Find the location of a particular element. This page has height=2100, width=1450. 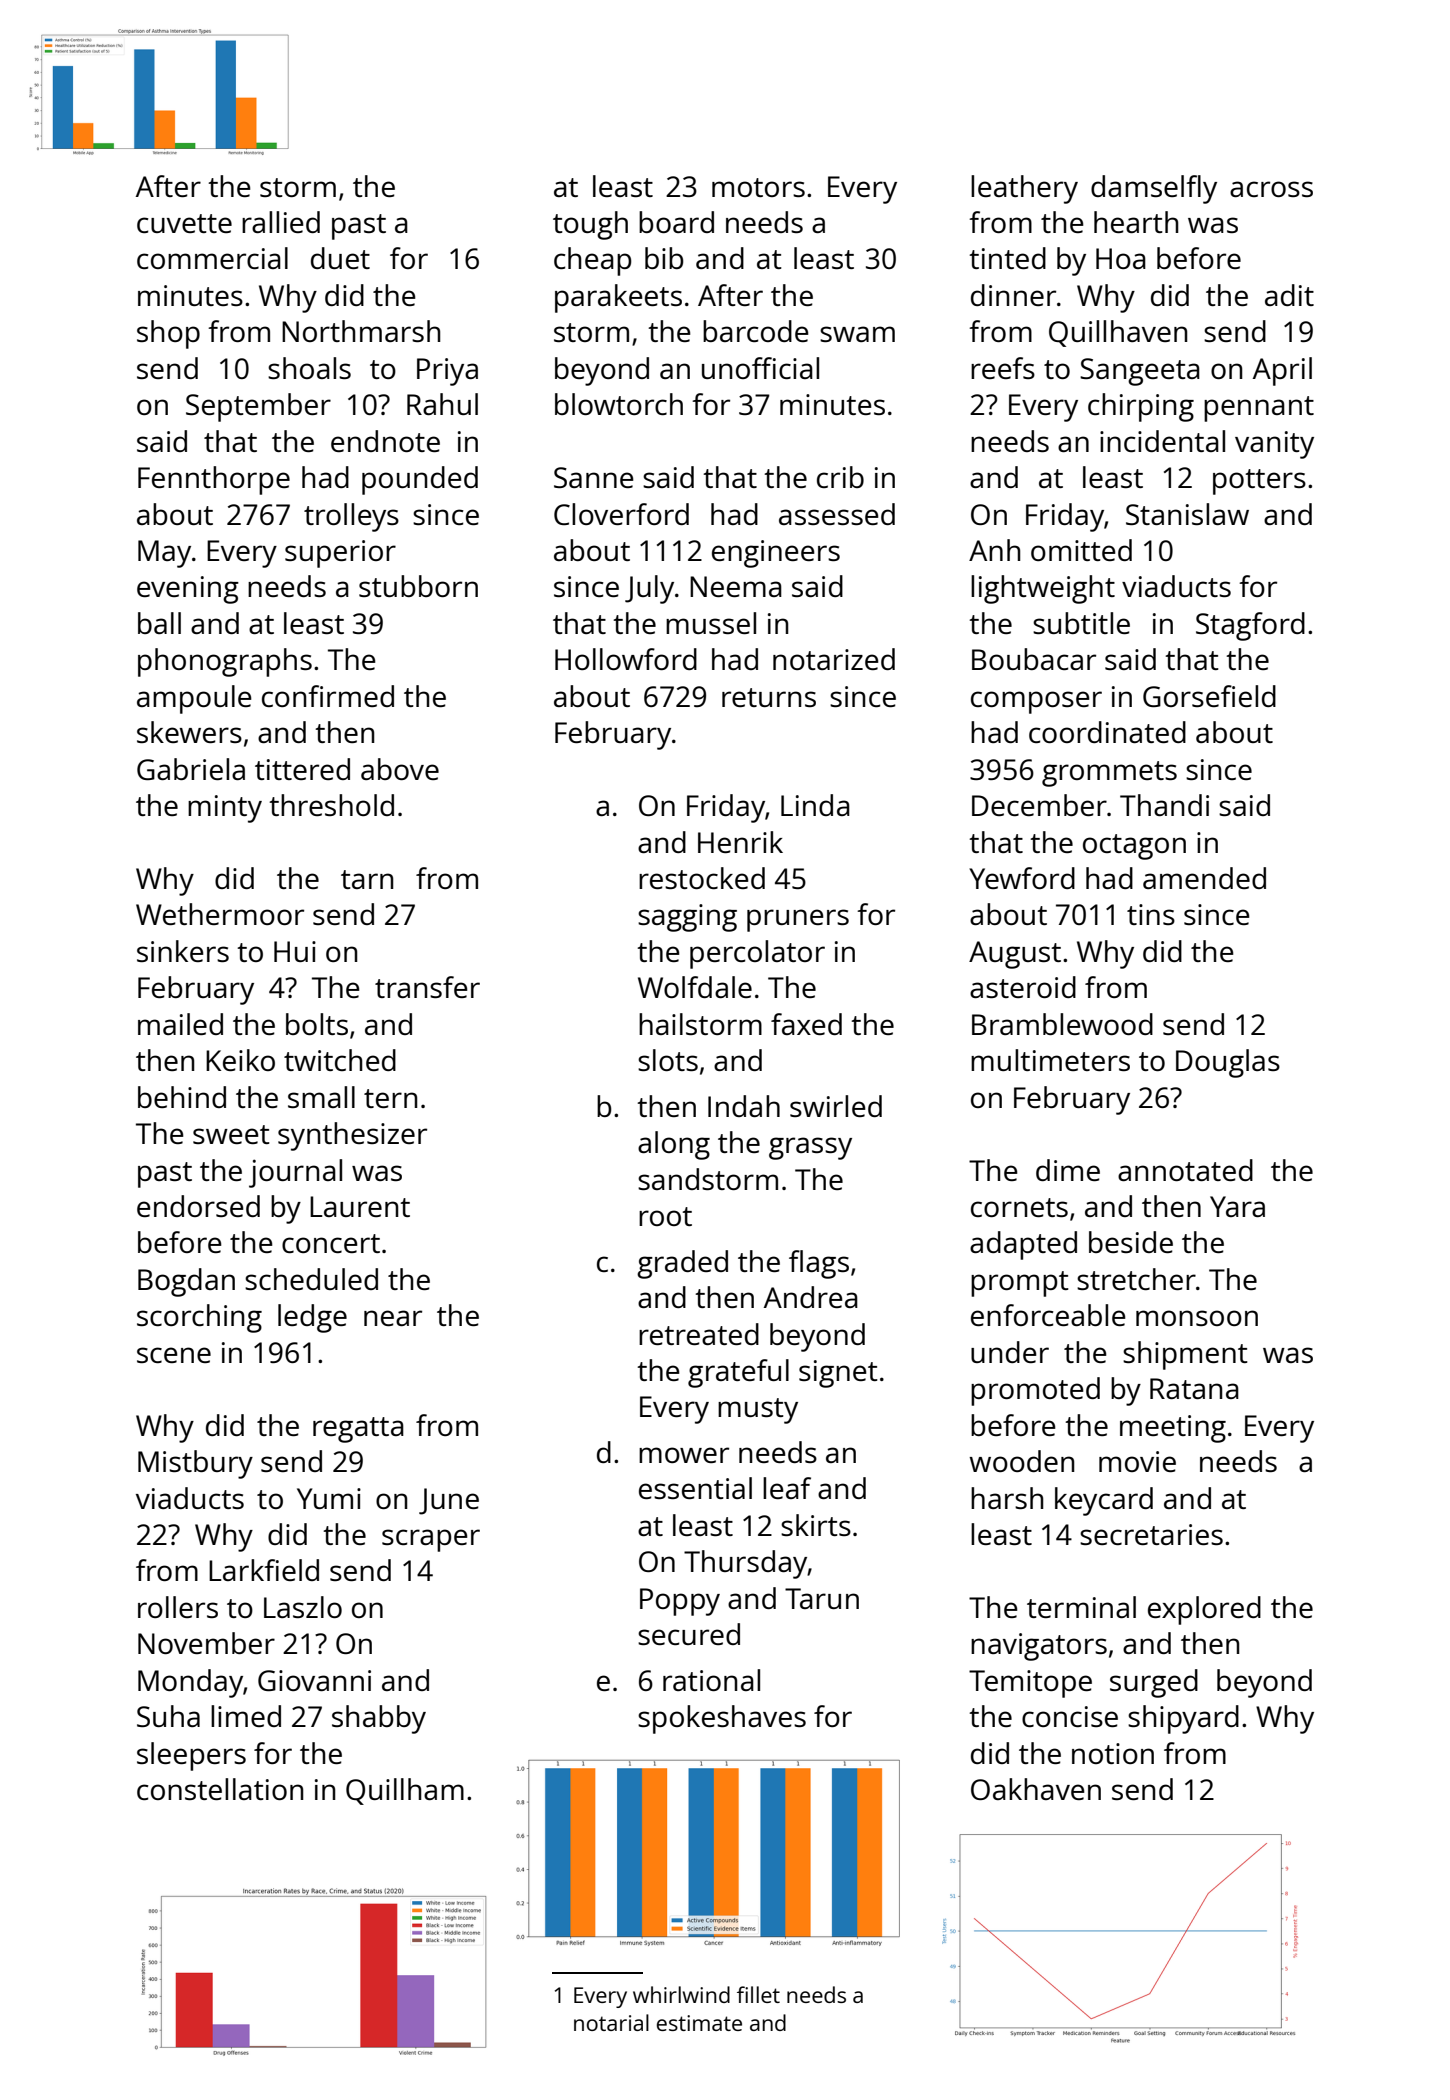

blowtorch is located at coordinates (619, 404).
